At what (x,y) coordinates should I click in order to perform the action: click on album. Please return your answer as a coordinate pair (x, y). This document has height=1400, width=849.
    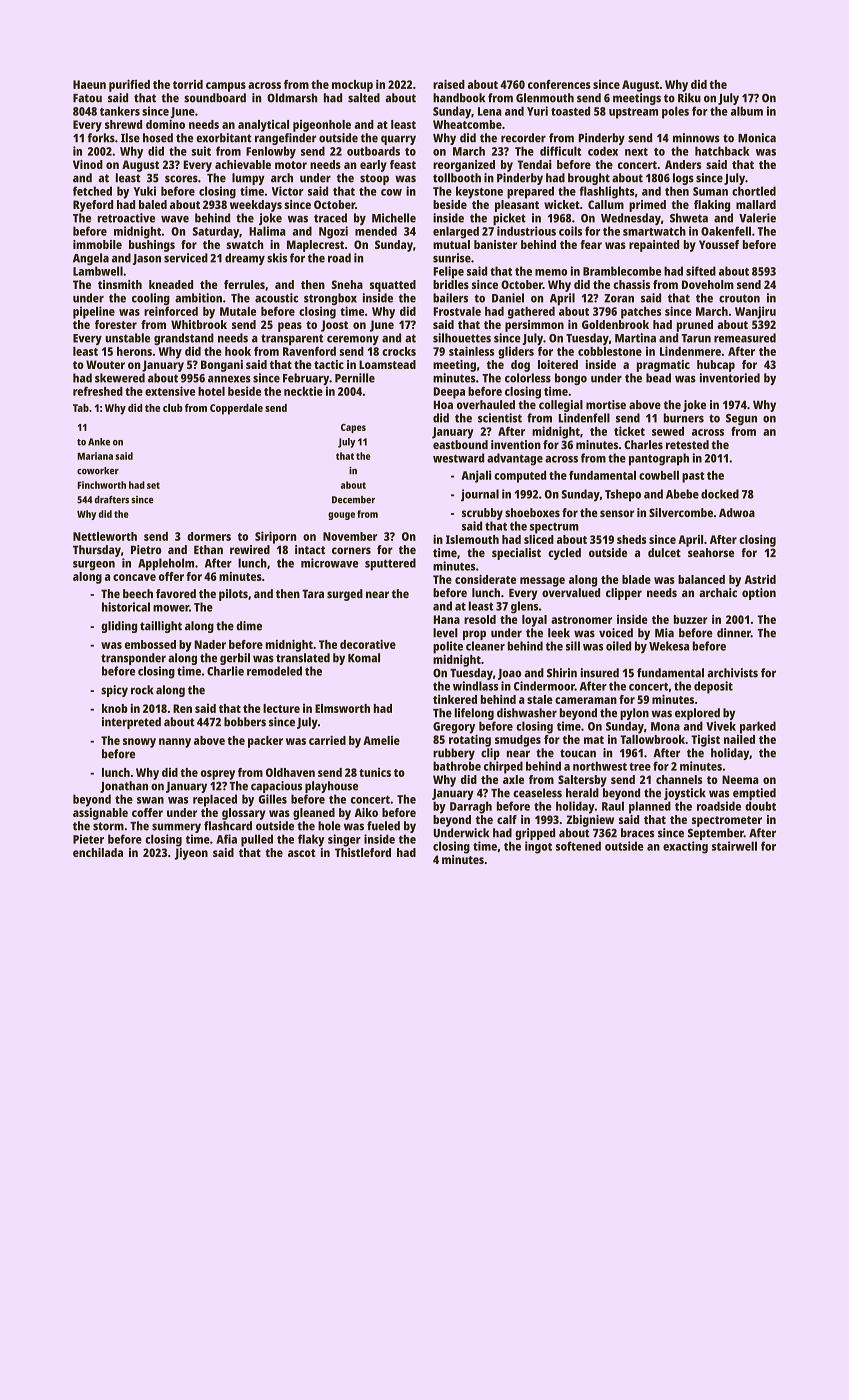
    Looking at the image, I should click on (747, 111).
